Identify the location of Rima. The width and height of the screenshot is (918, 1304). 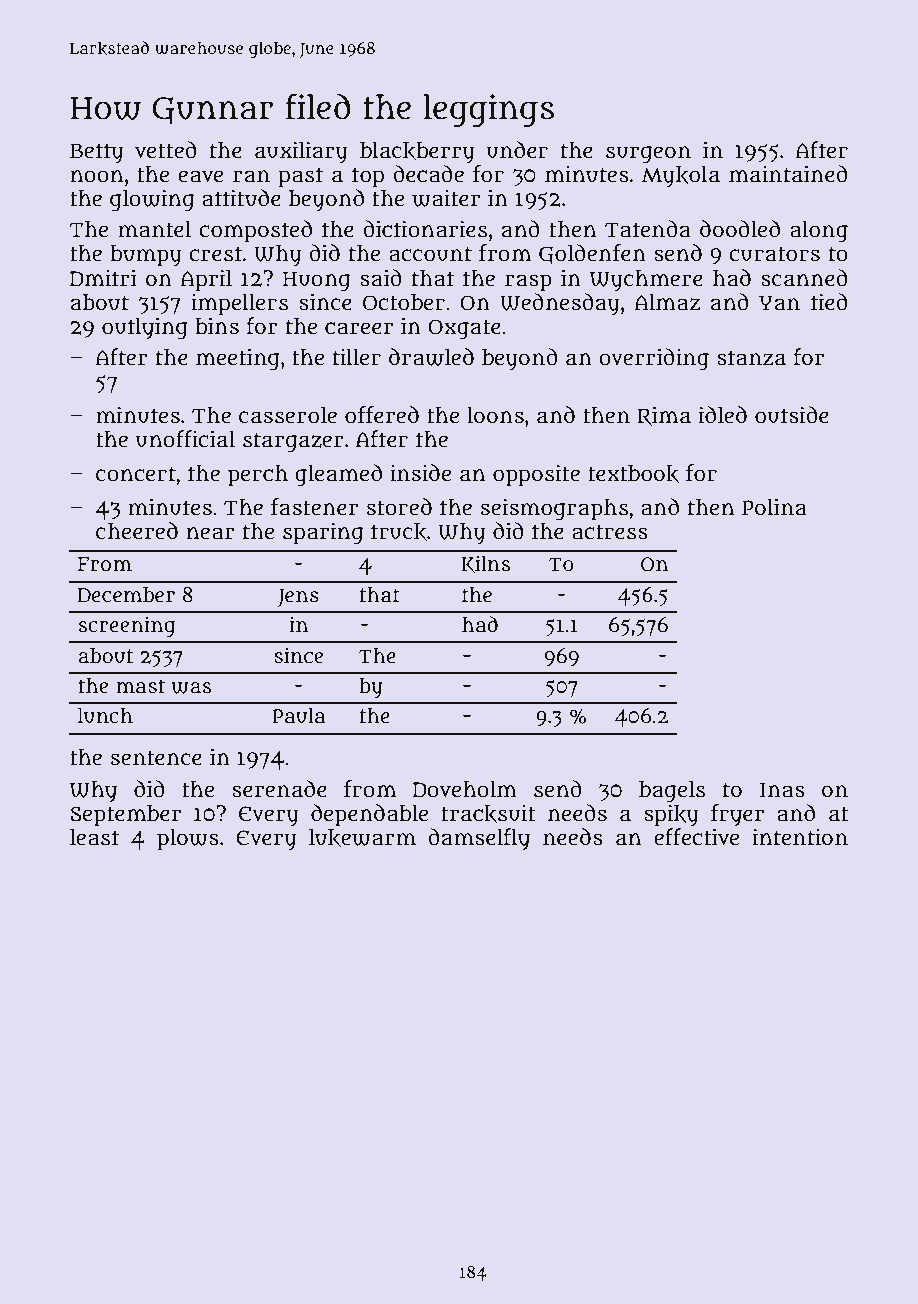
(664, 416).
